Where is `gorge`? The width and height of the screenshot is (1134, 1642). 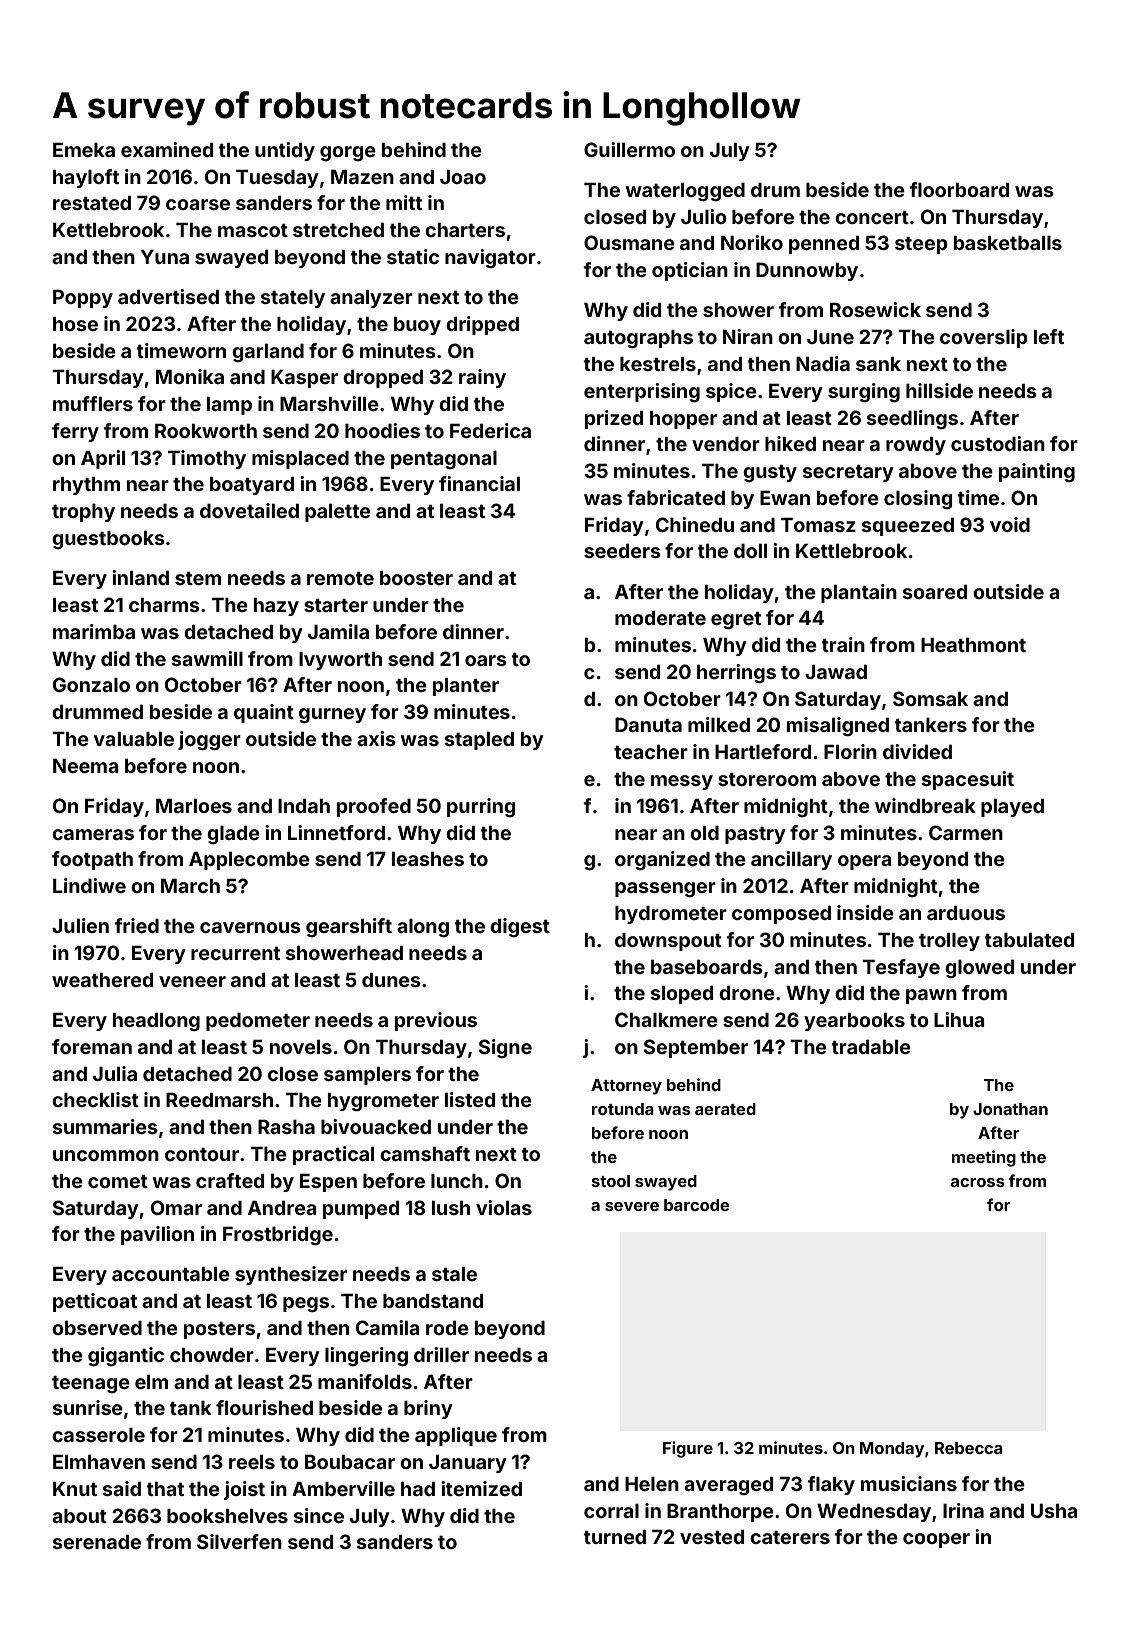
gorge is located at coordinates (348, 153).
